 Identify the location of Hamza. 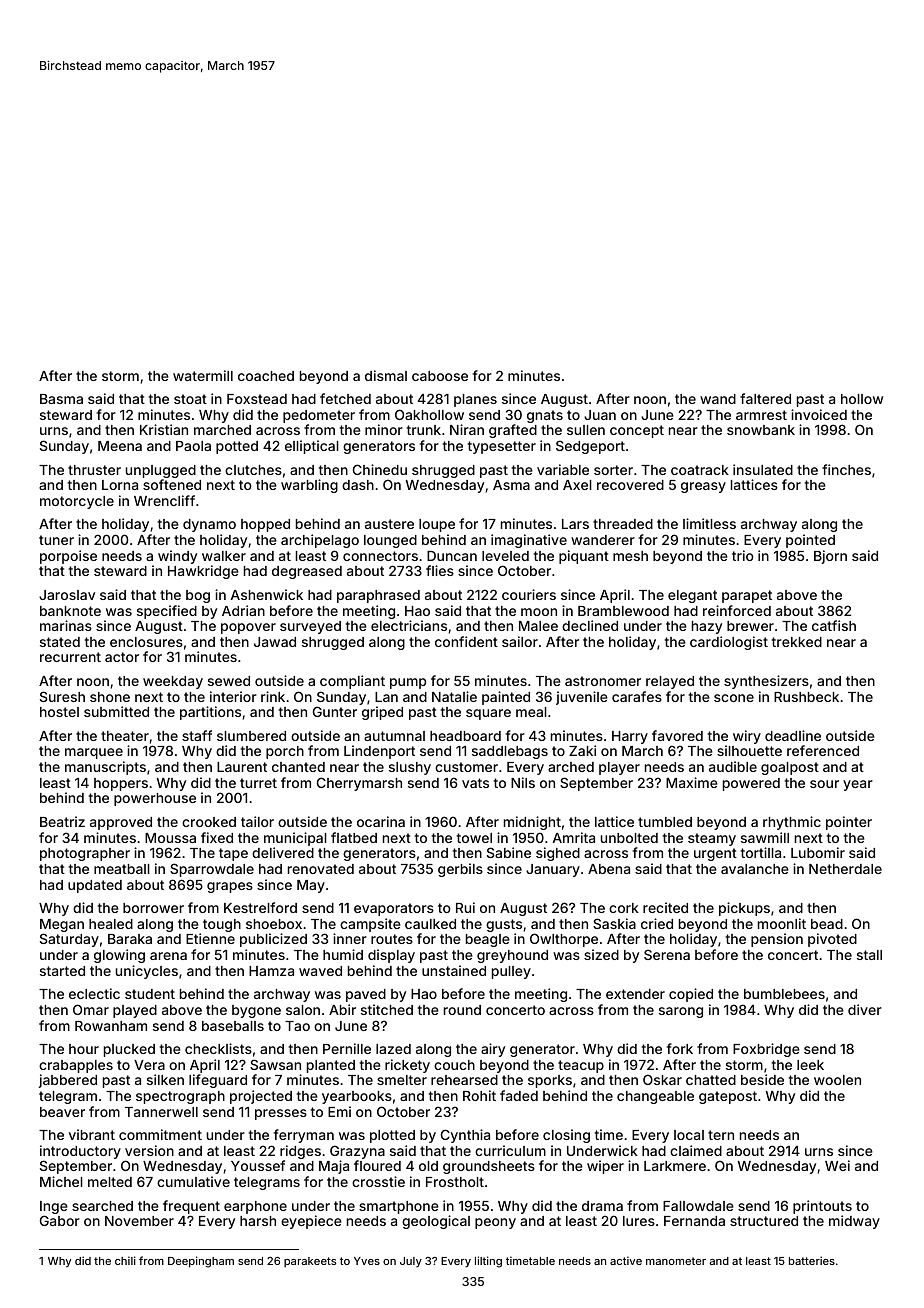
(271, 971).
